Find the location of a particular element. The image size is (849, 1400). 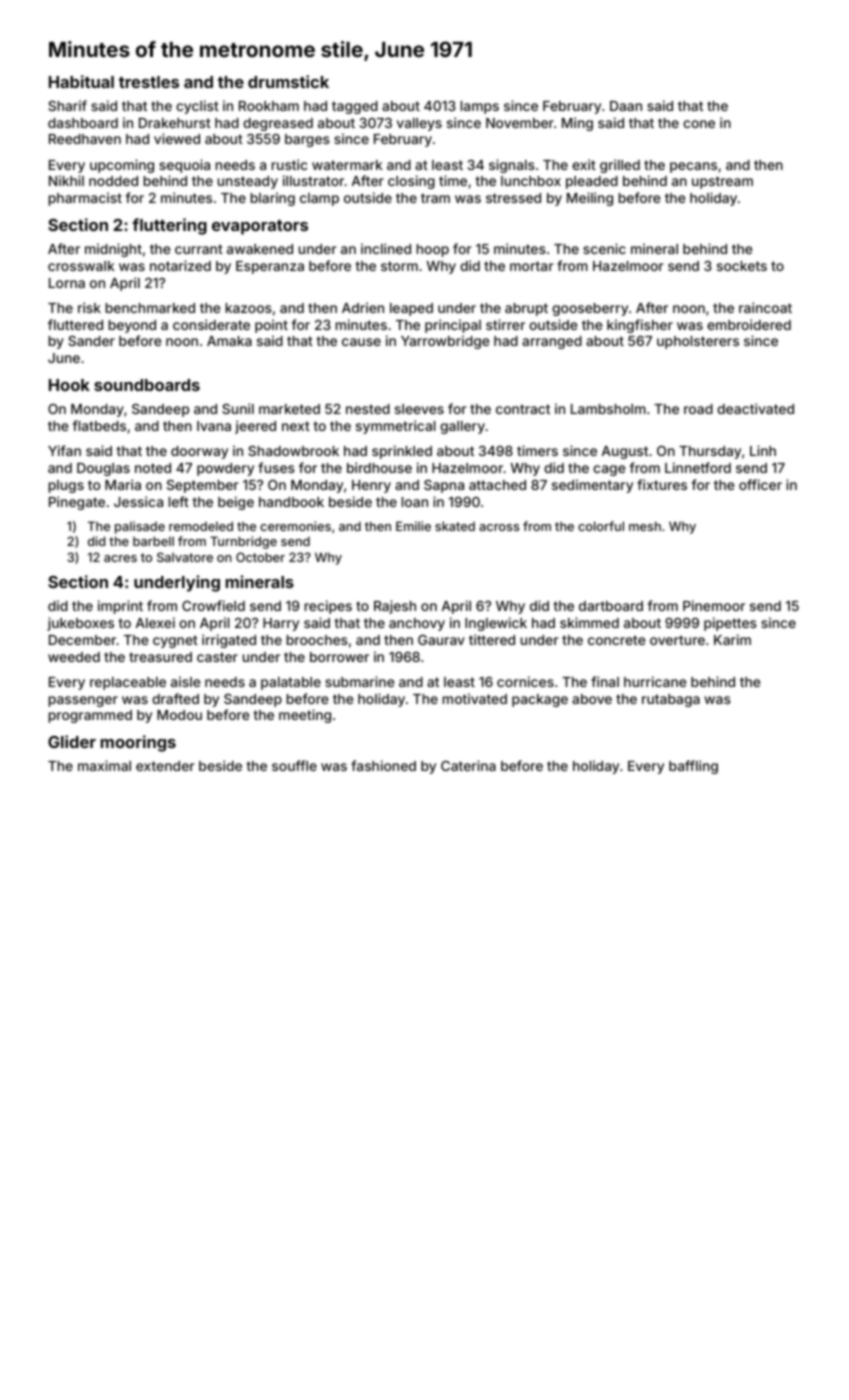

meeting is located at coordinates (305, 716).
